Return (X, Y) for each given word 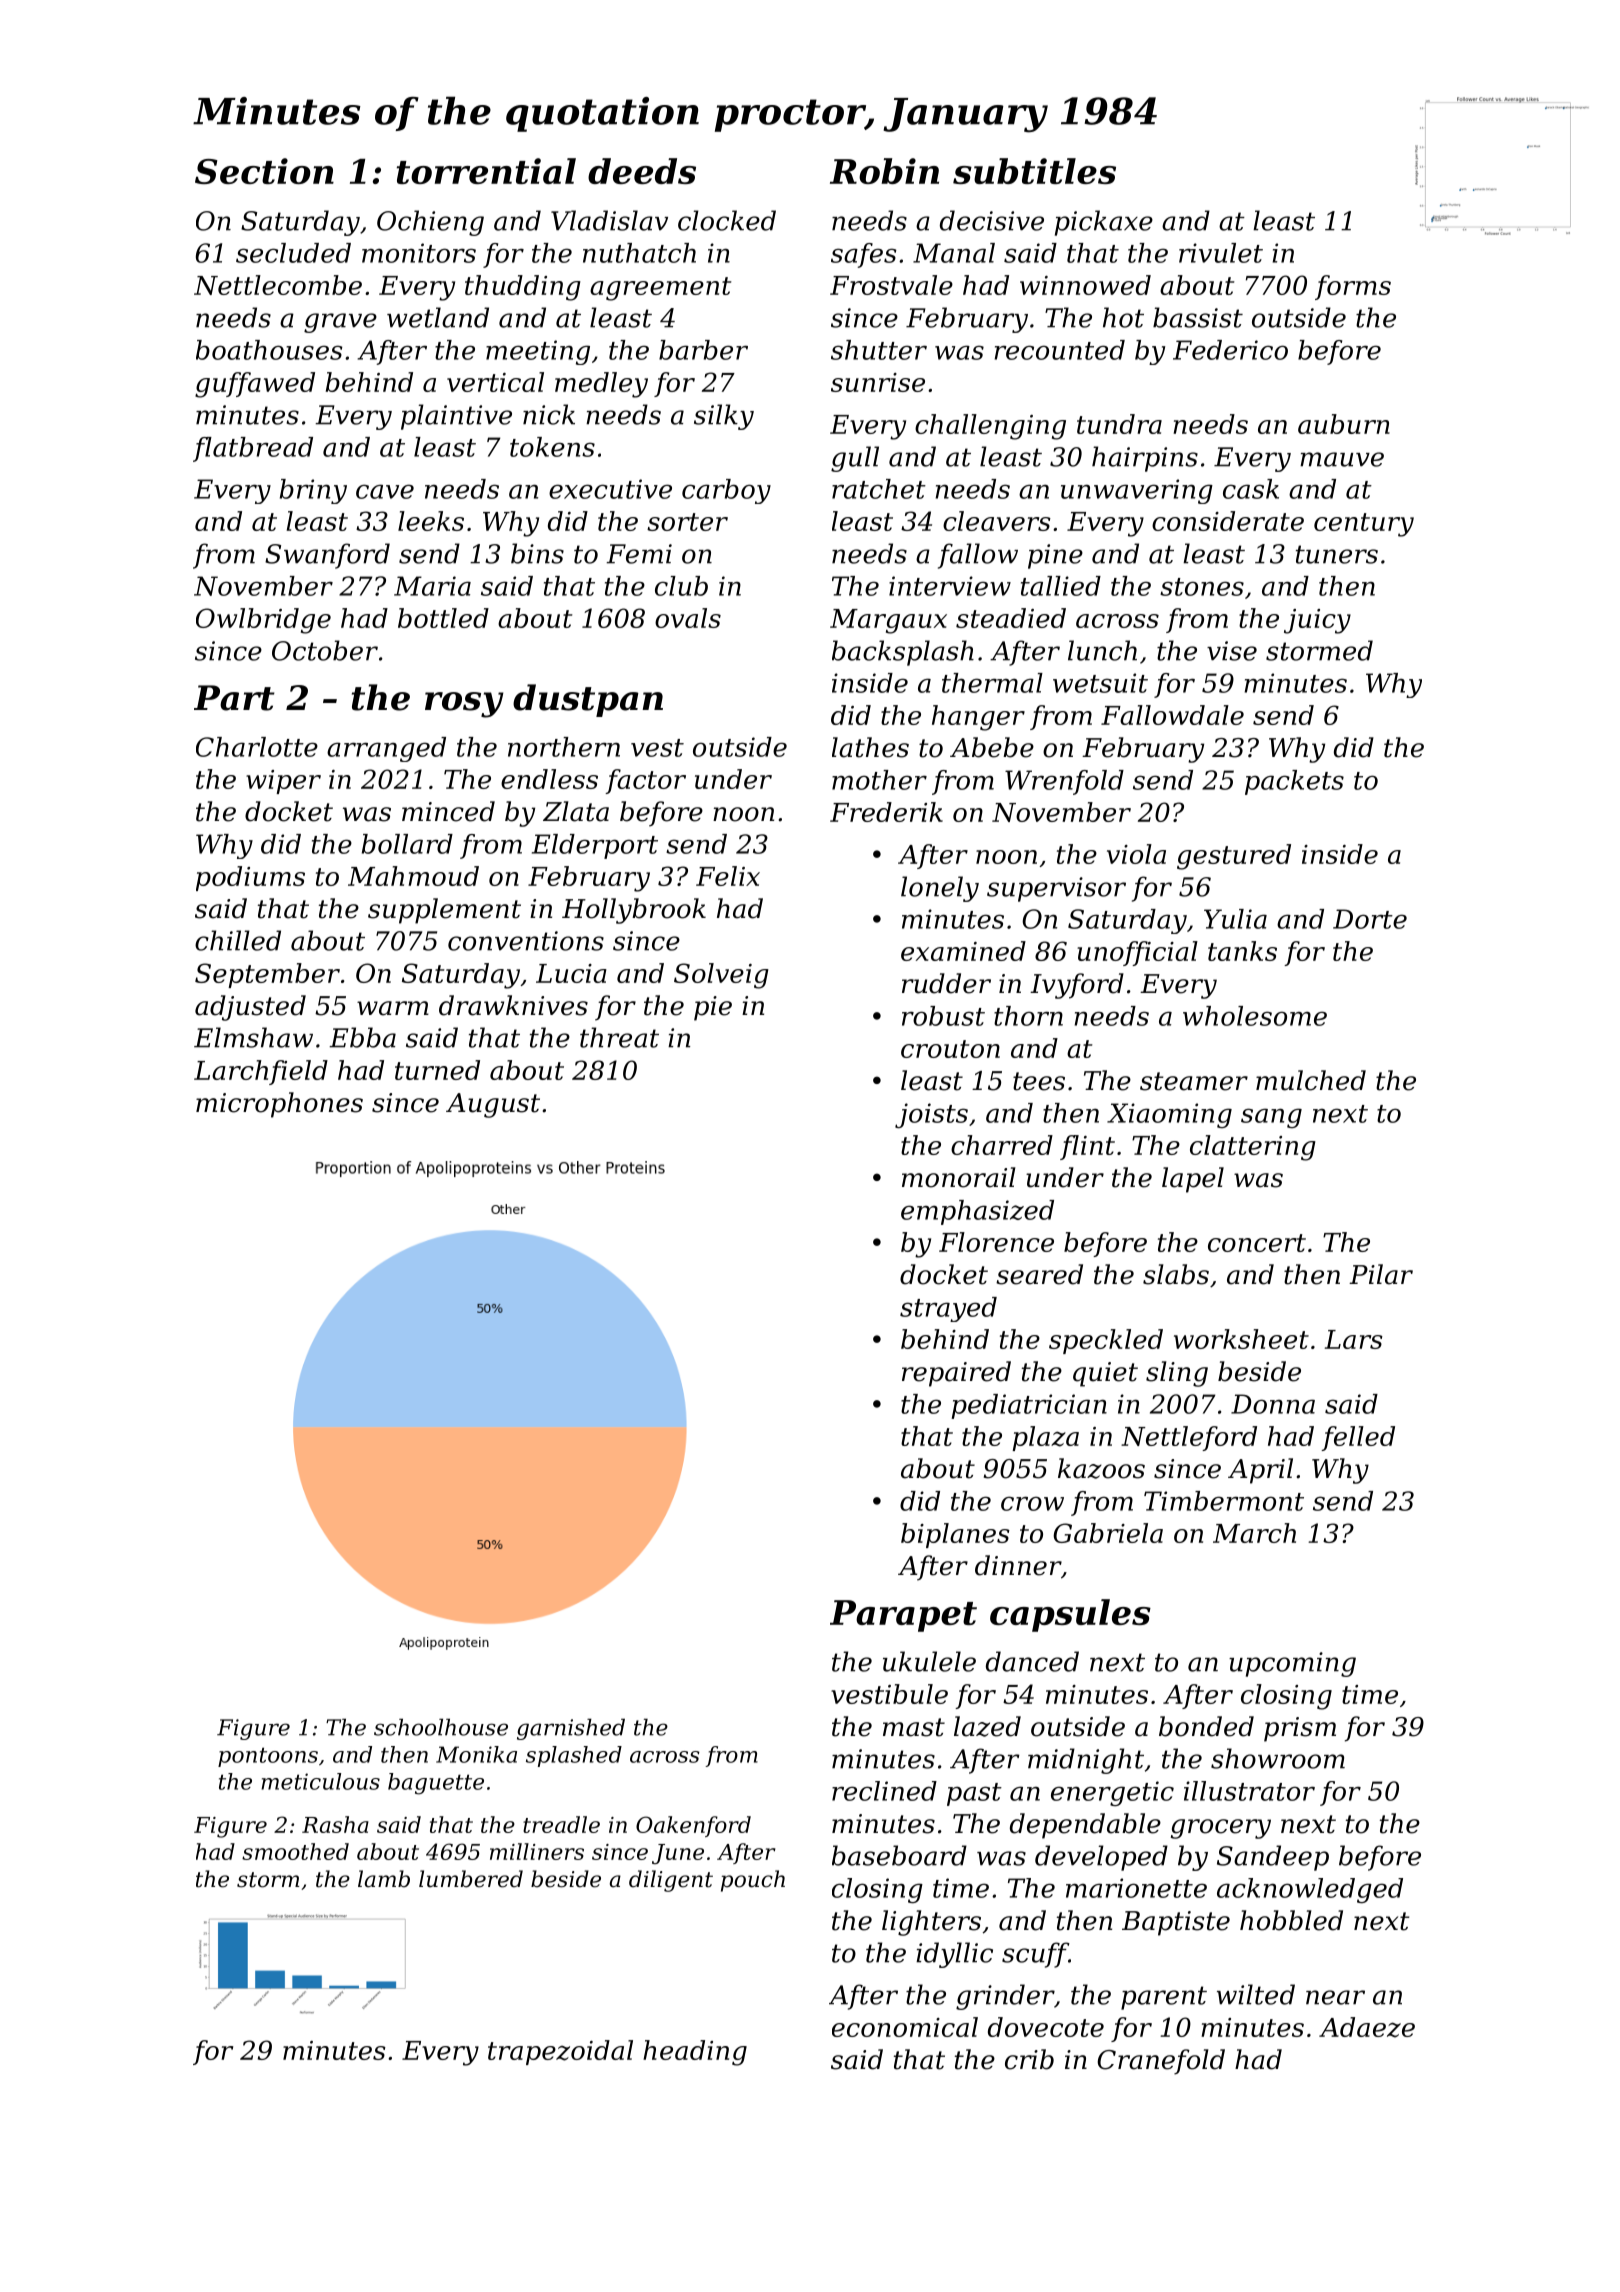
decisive (992, 220)
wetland (438, 317)
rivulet (1221, 253)
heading (695, 2053)
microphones (279, 1105)
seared (1039, 1274)
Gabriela (1108, 1533)
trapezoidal (560, 2052)
